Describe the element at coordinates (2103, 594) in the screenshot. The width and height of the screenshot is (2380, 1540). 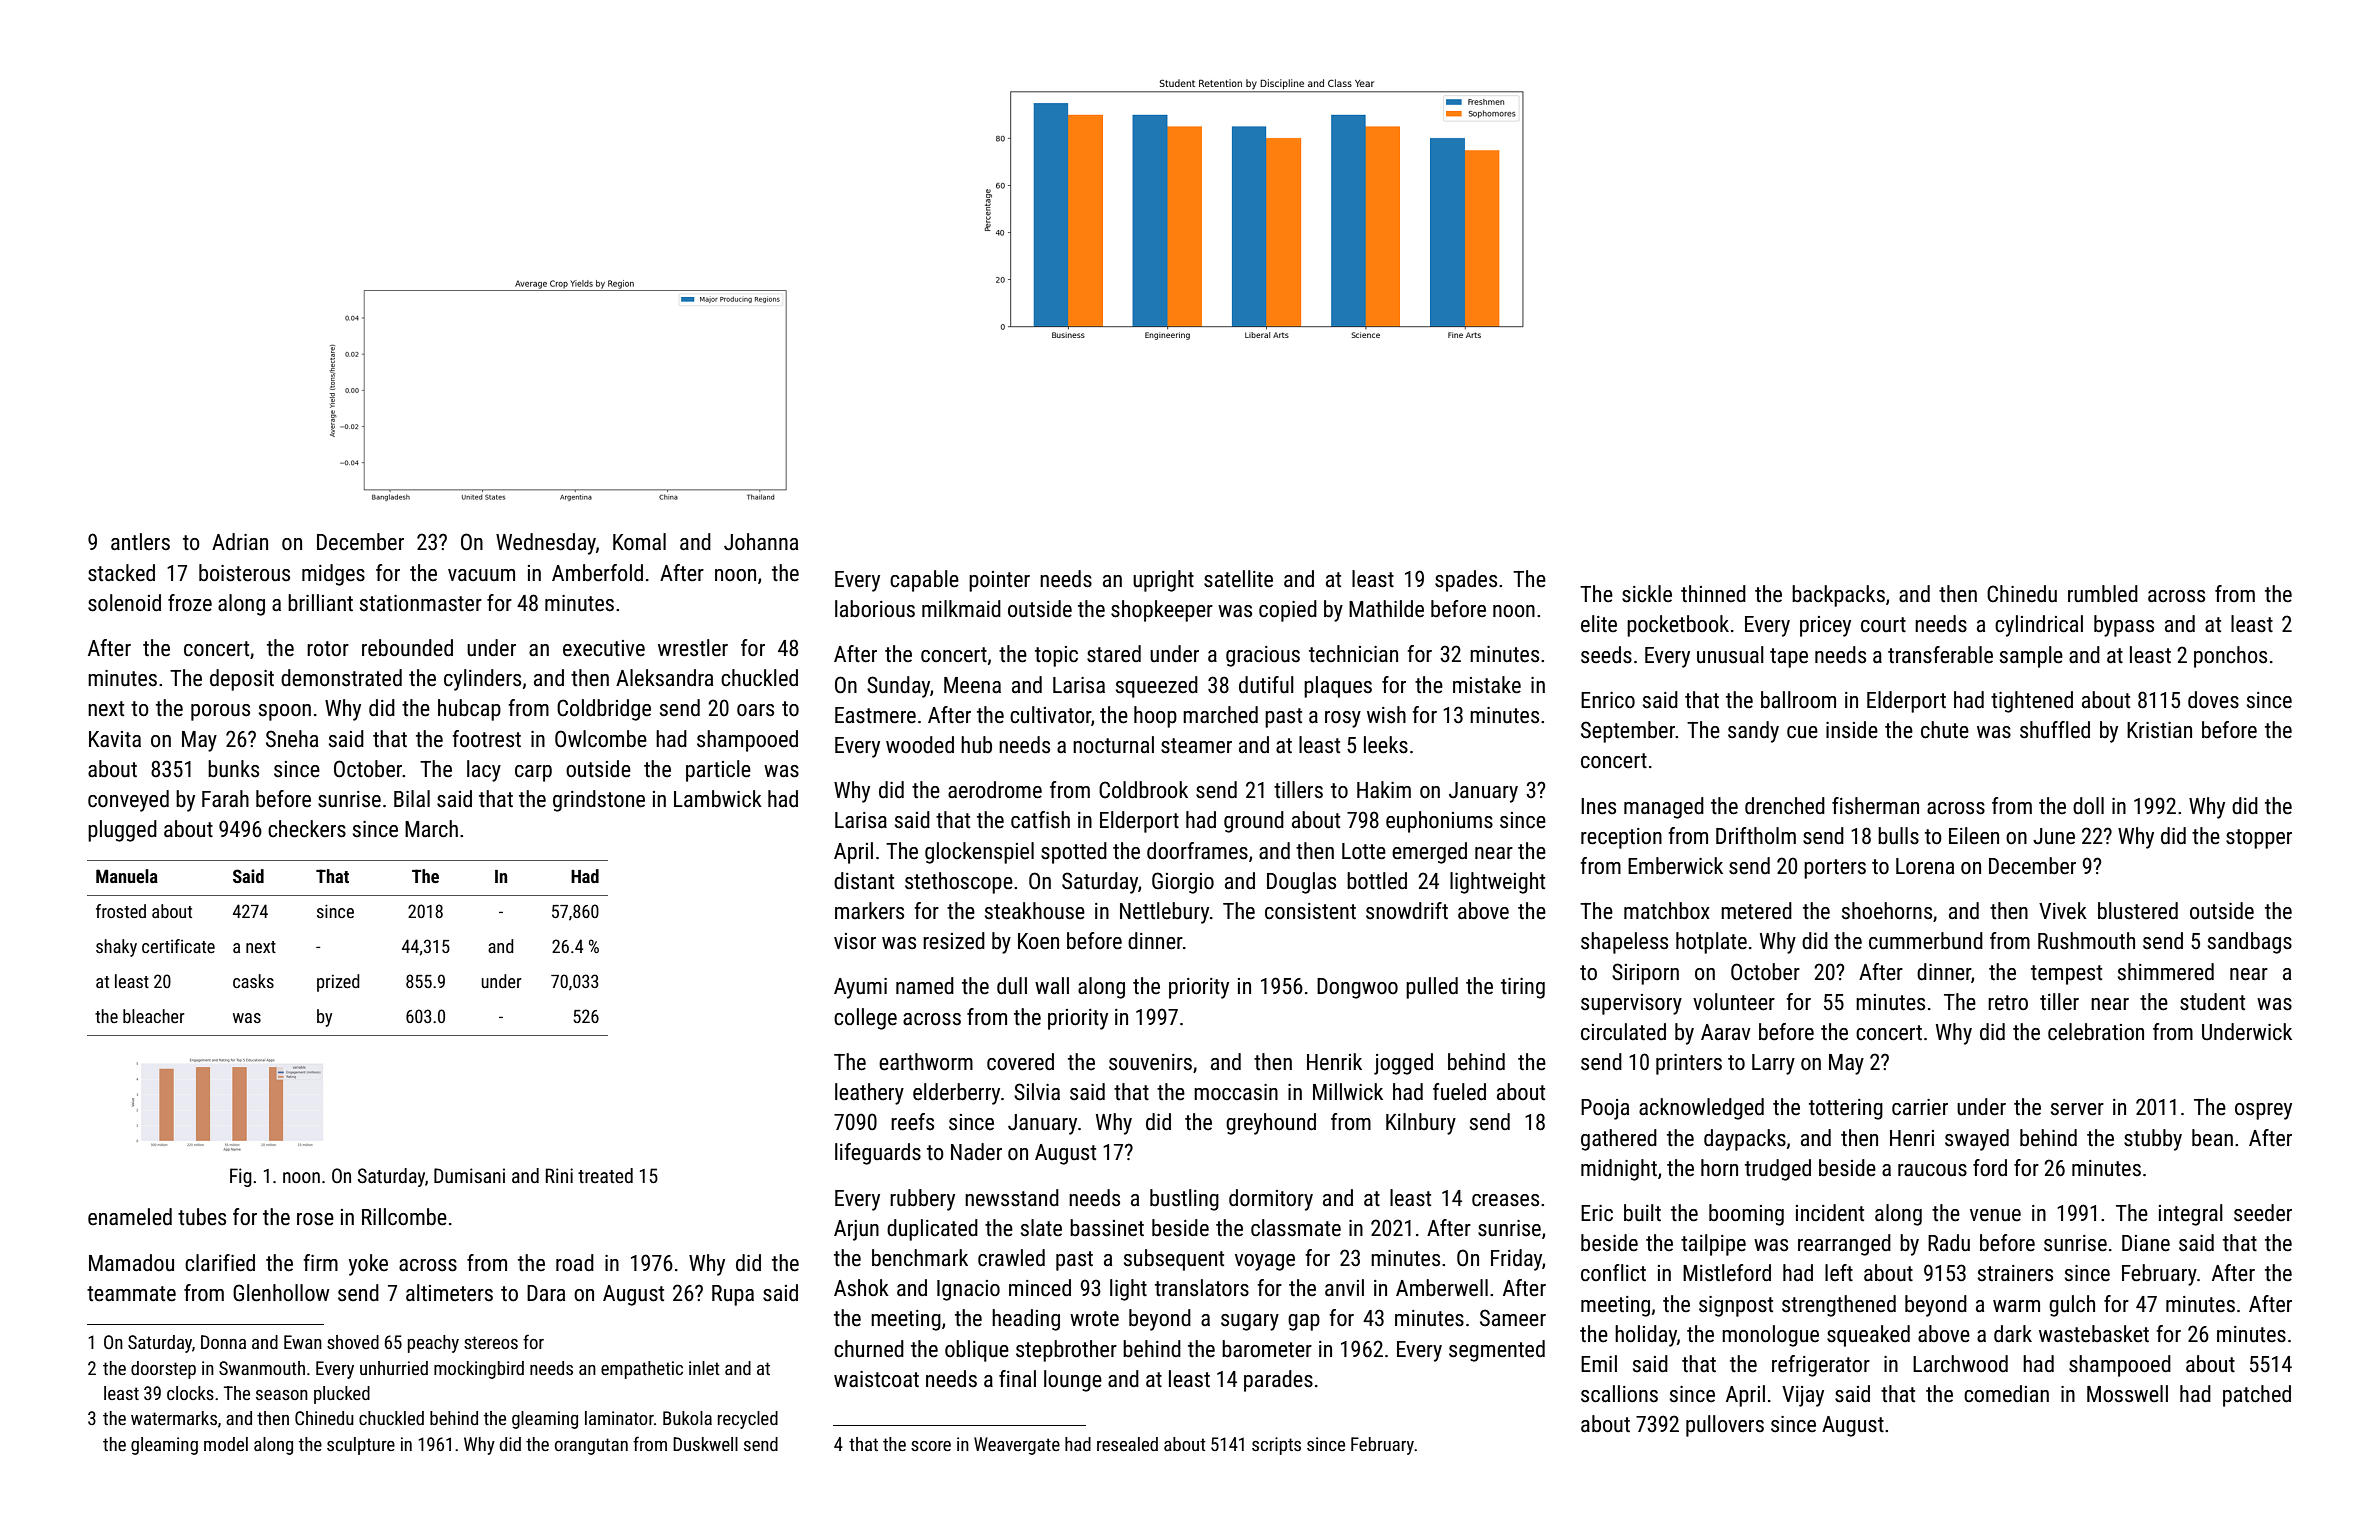
I see `rumbled` at that location.
